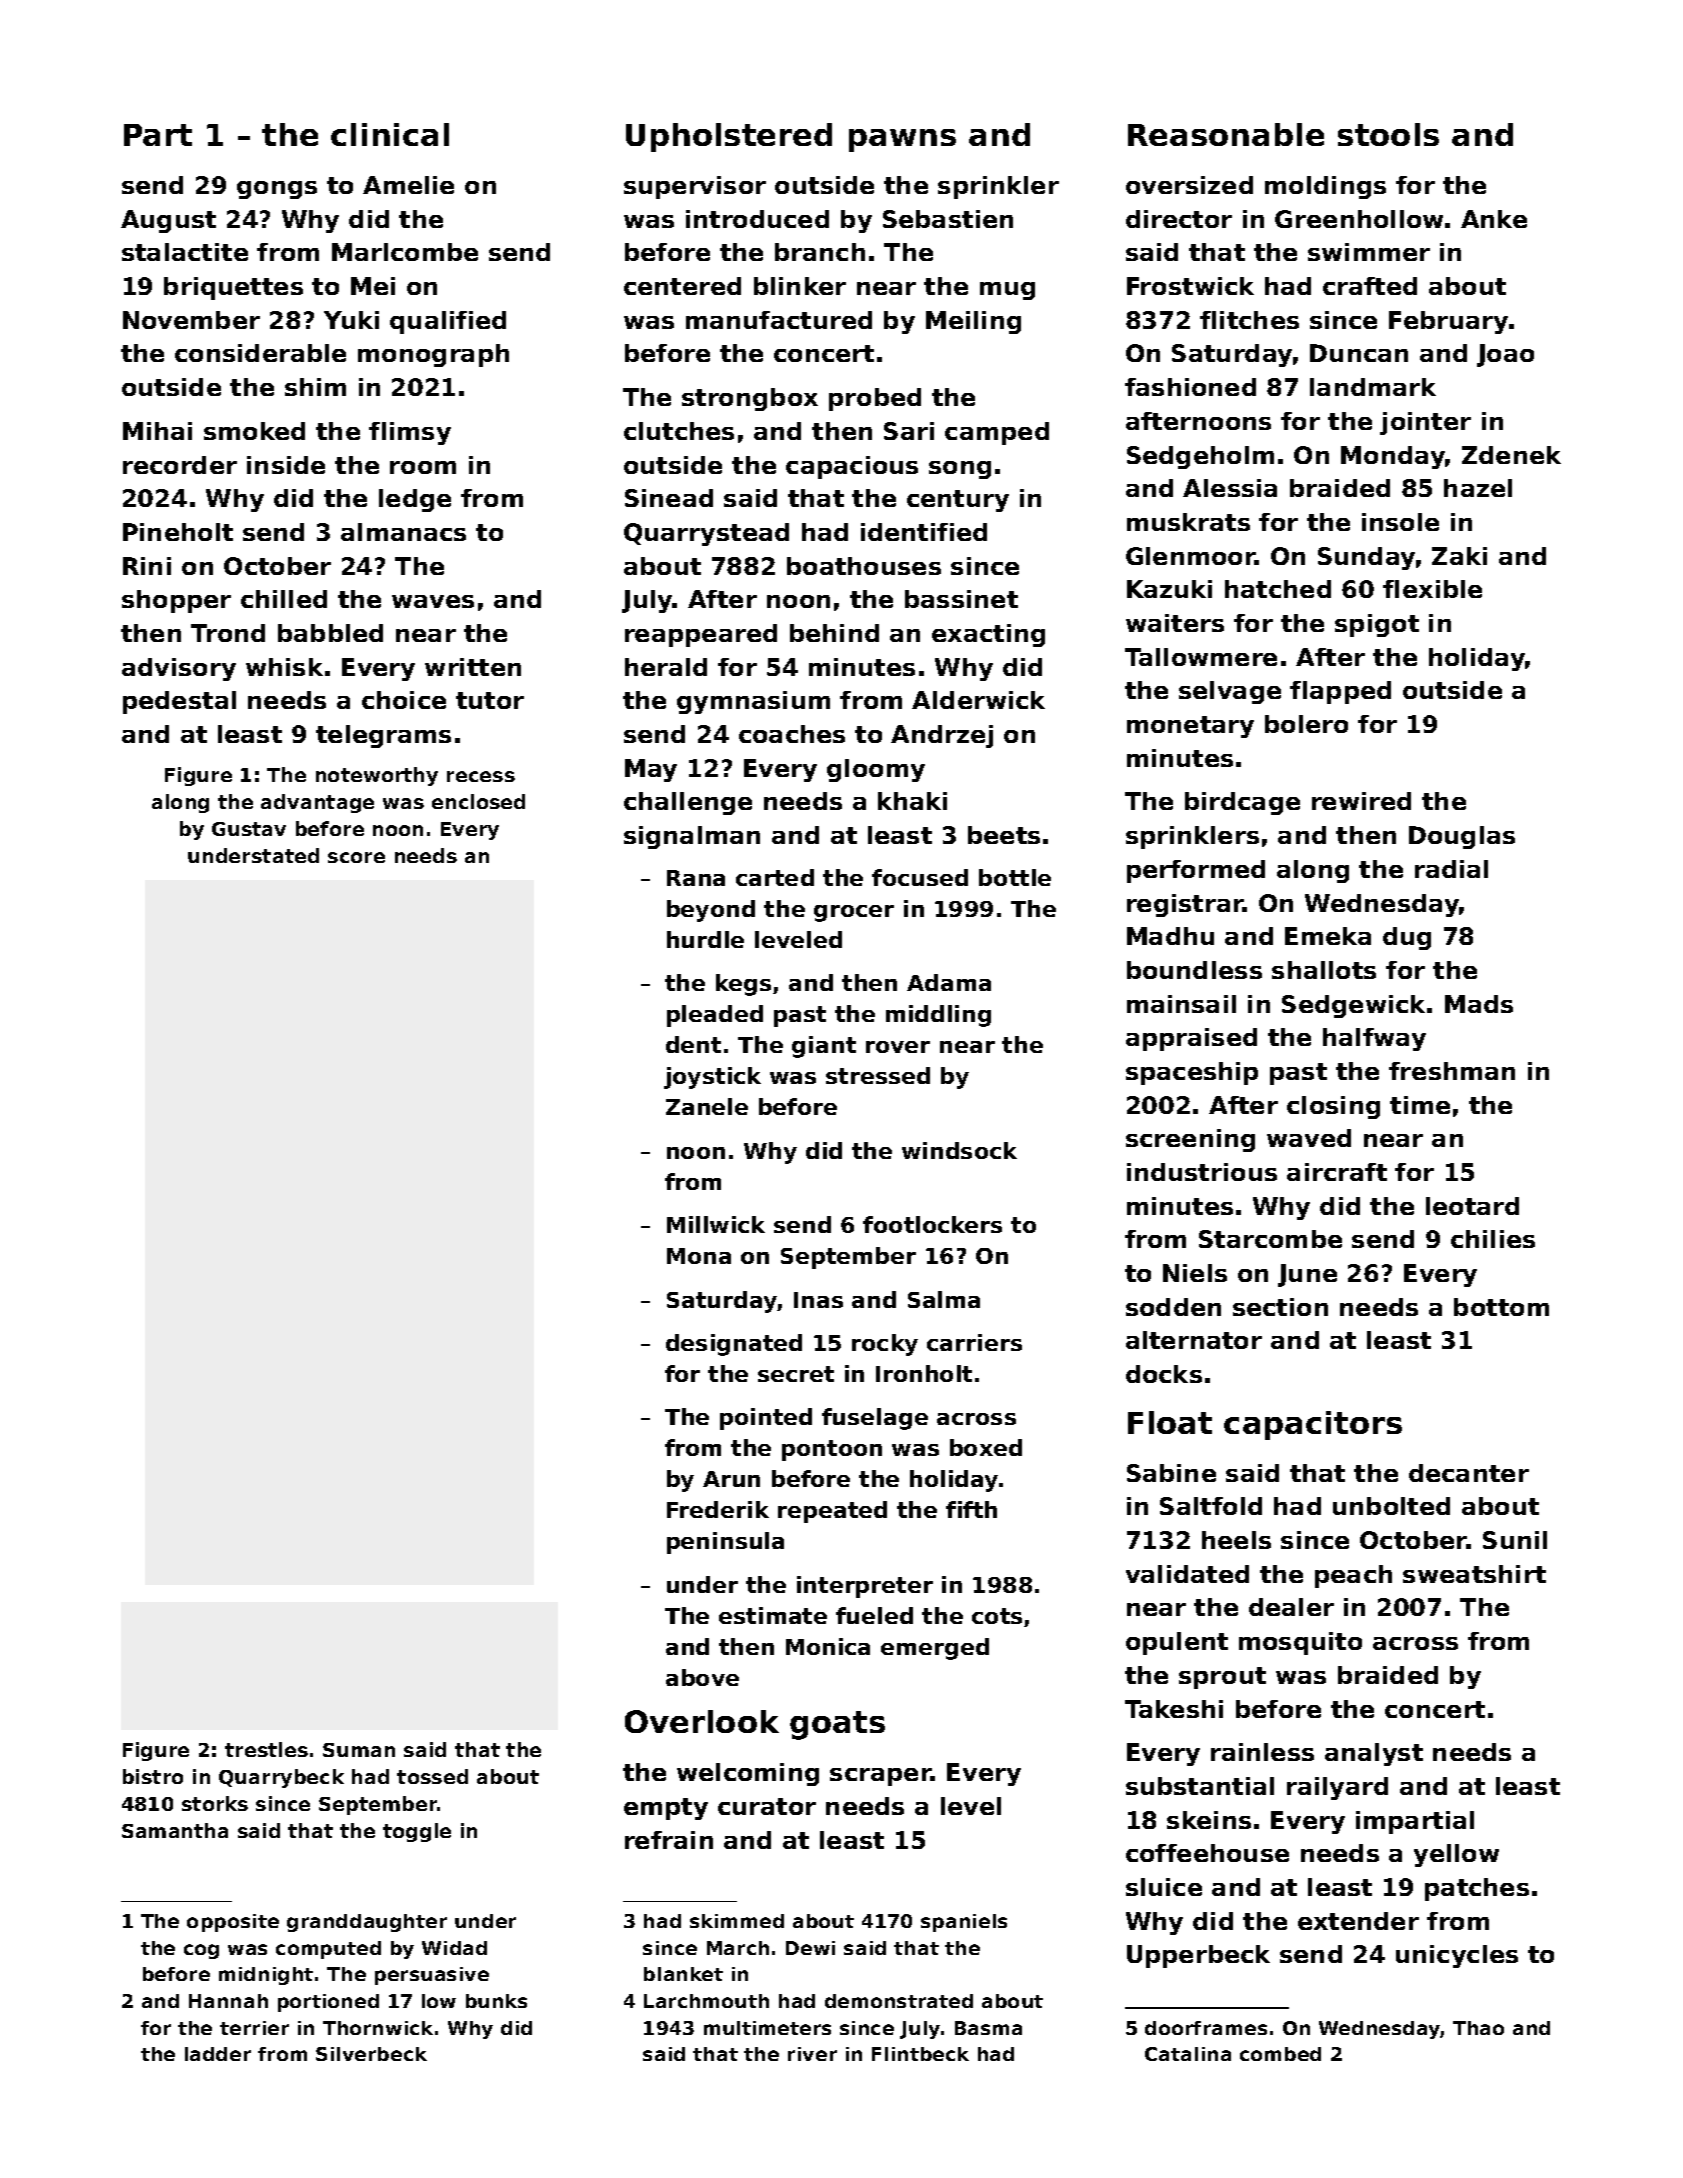 Image resolution: width=1683 pixels, height=2178 pixels. Describe the element at coordinates (1353, 1576) in the image. I see `peach` at that location.
